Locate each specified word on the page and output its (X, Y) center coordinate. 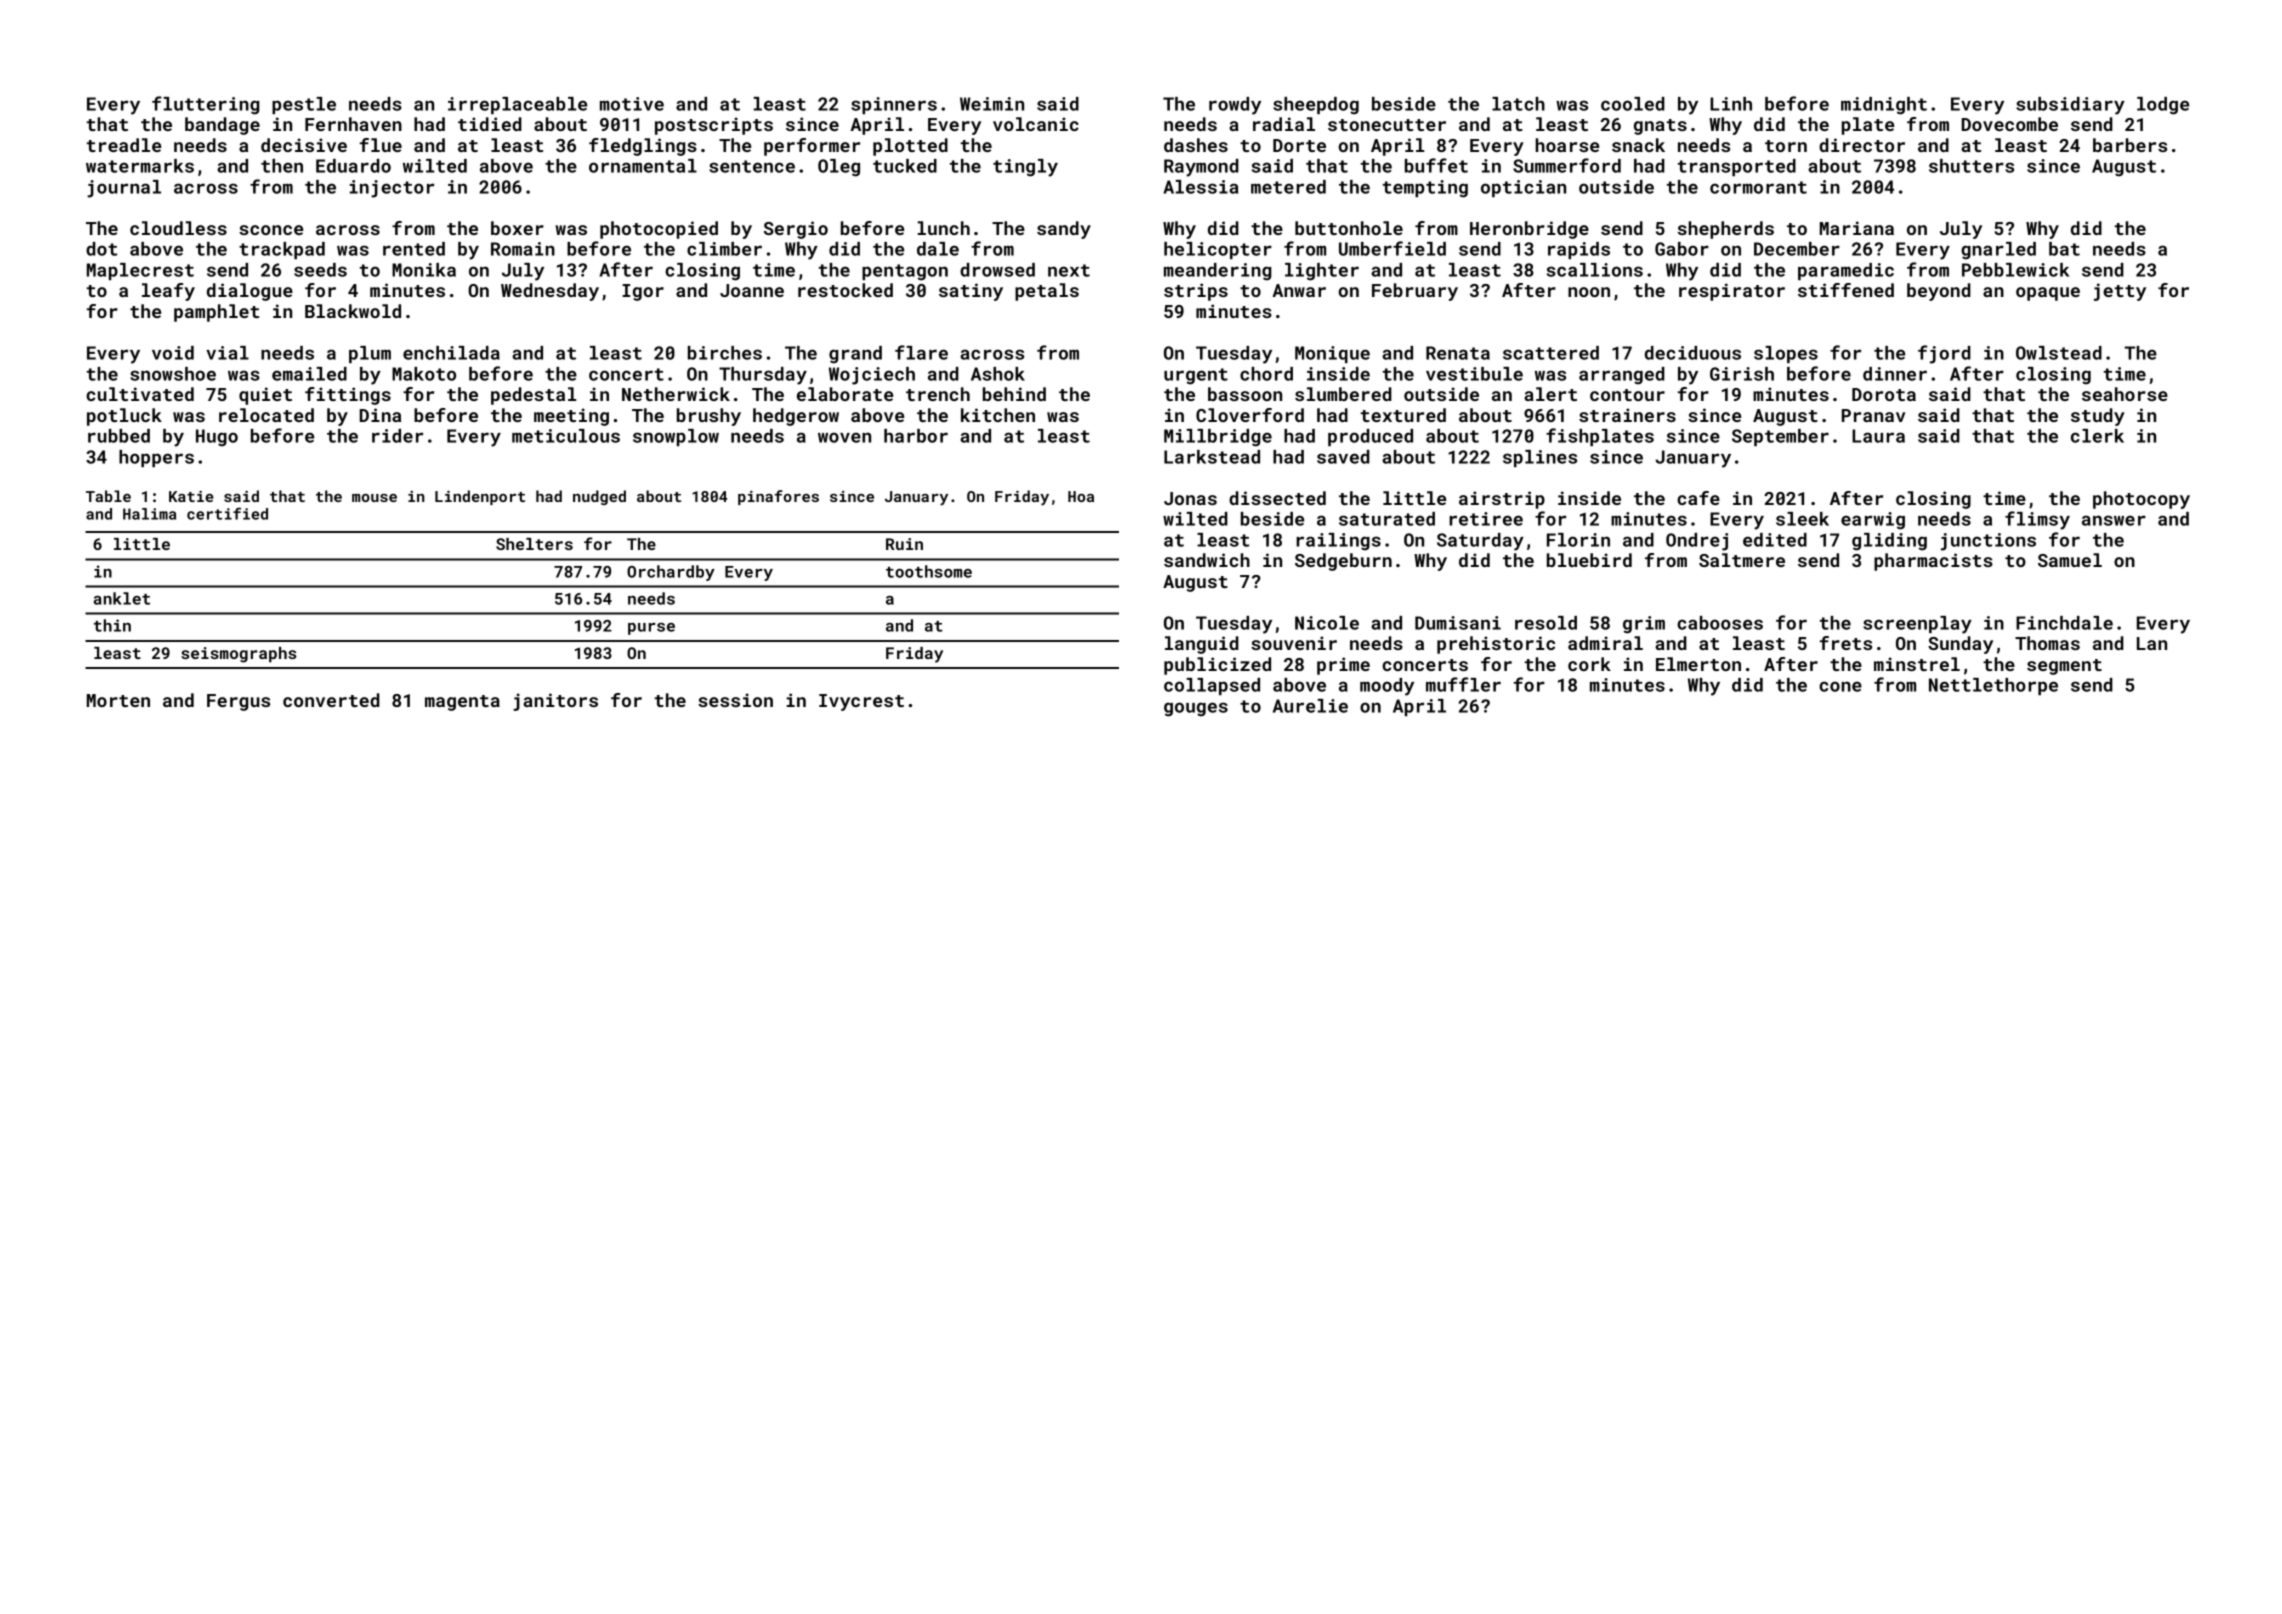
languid (1202, 645)
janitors (555, 702)
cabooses (1720, 623)
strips (1196, 292)
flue (381, 145)
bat (2064, 249)
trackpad (282, 250)
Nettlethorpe (1993, 686)
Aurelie (1310, 706)
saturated (1387, 519)
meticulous (566, 436)
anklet (122, 598)
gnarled (1998, 251)
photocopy (2141, 500)
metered (1288, 187)
